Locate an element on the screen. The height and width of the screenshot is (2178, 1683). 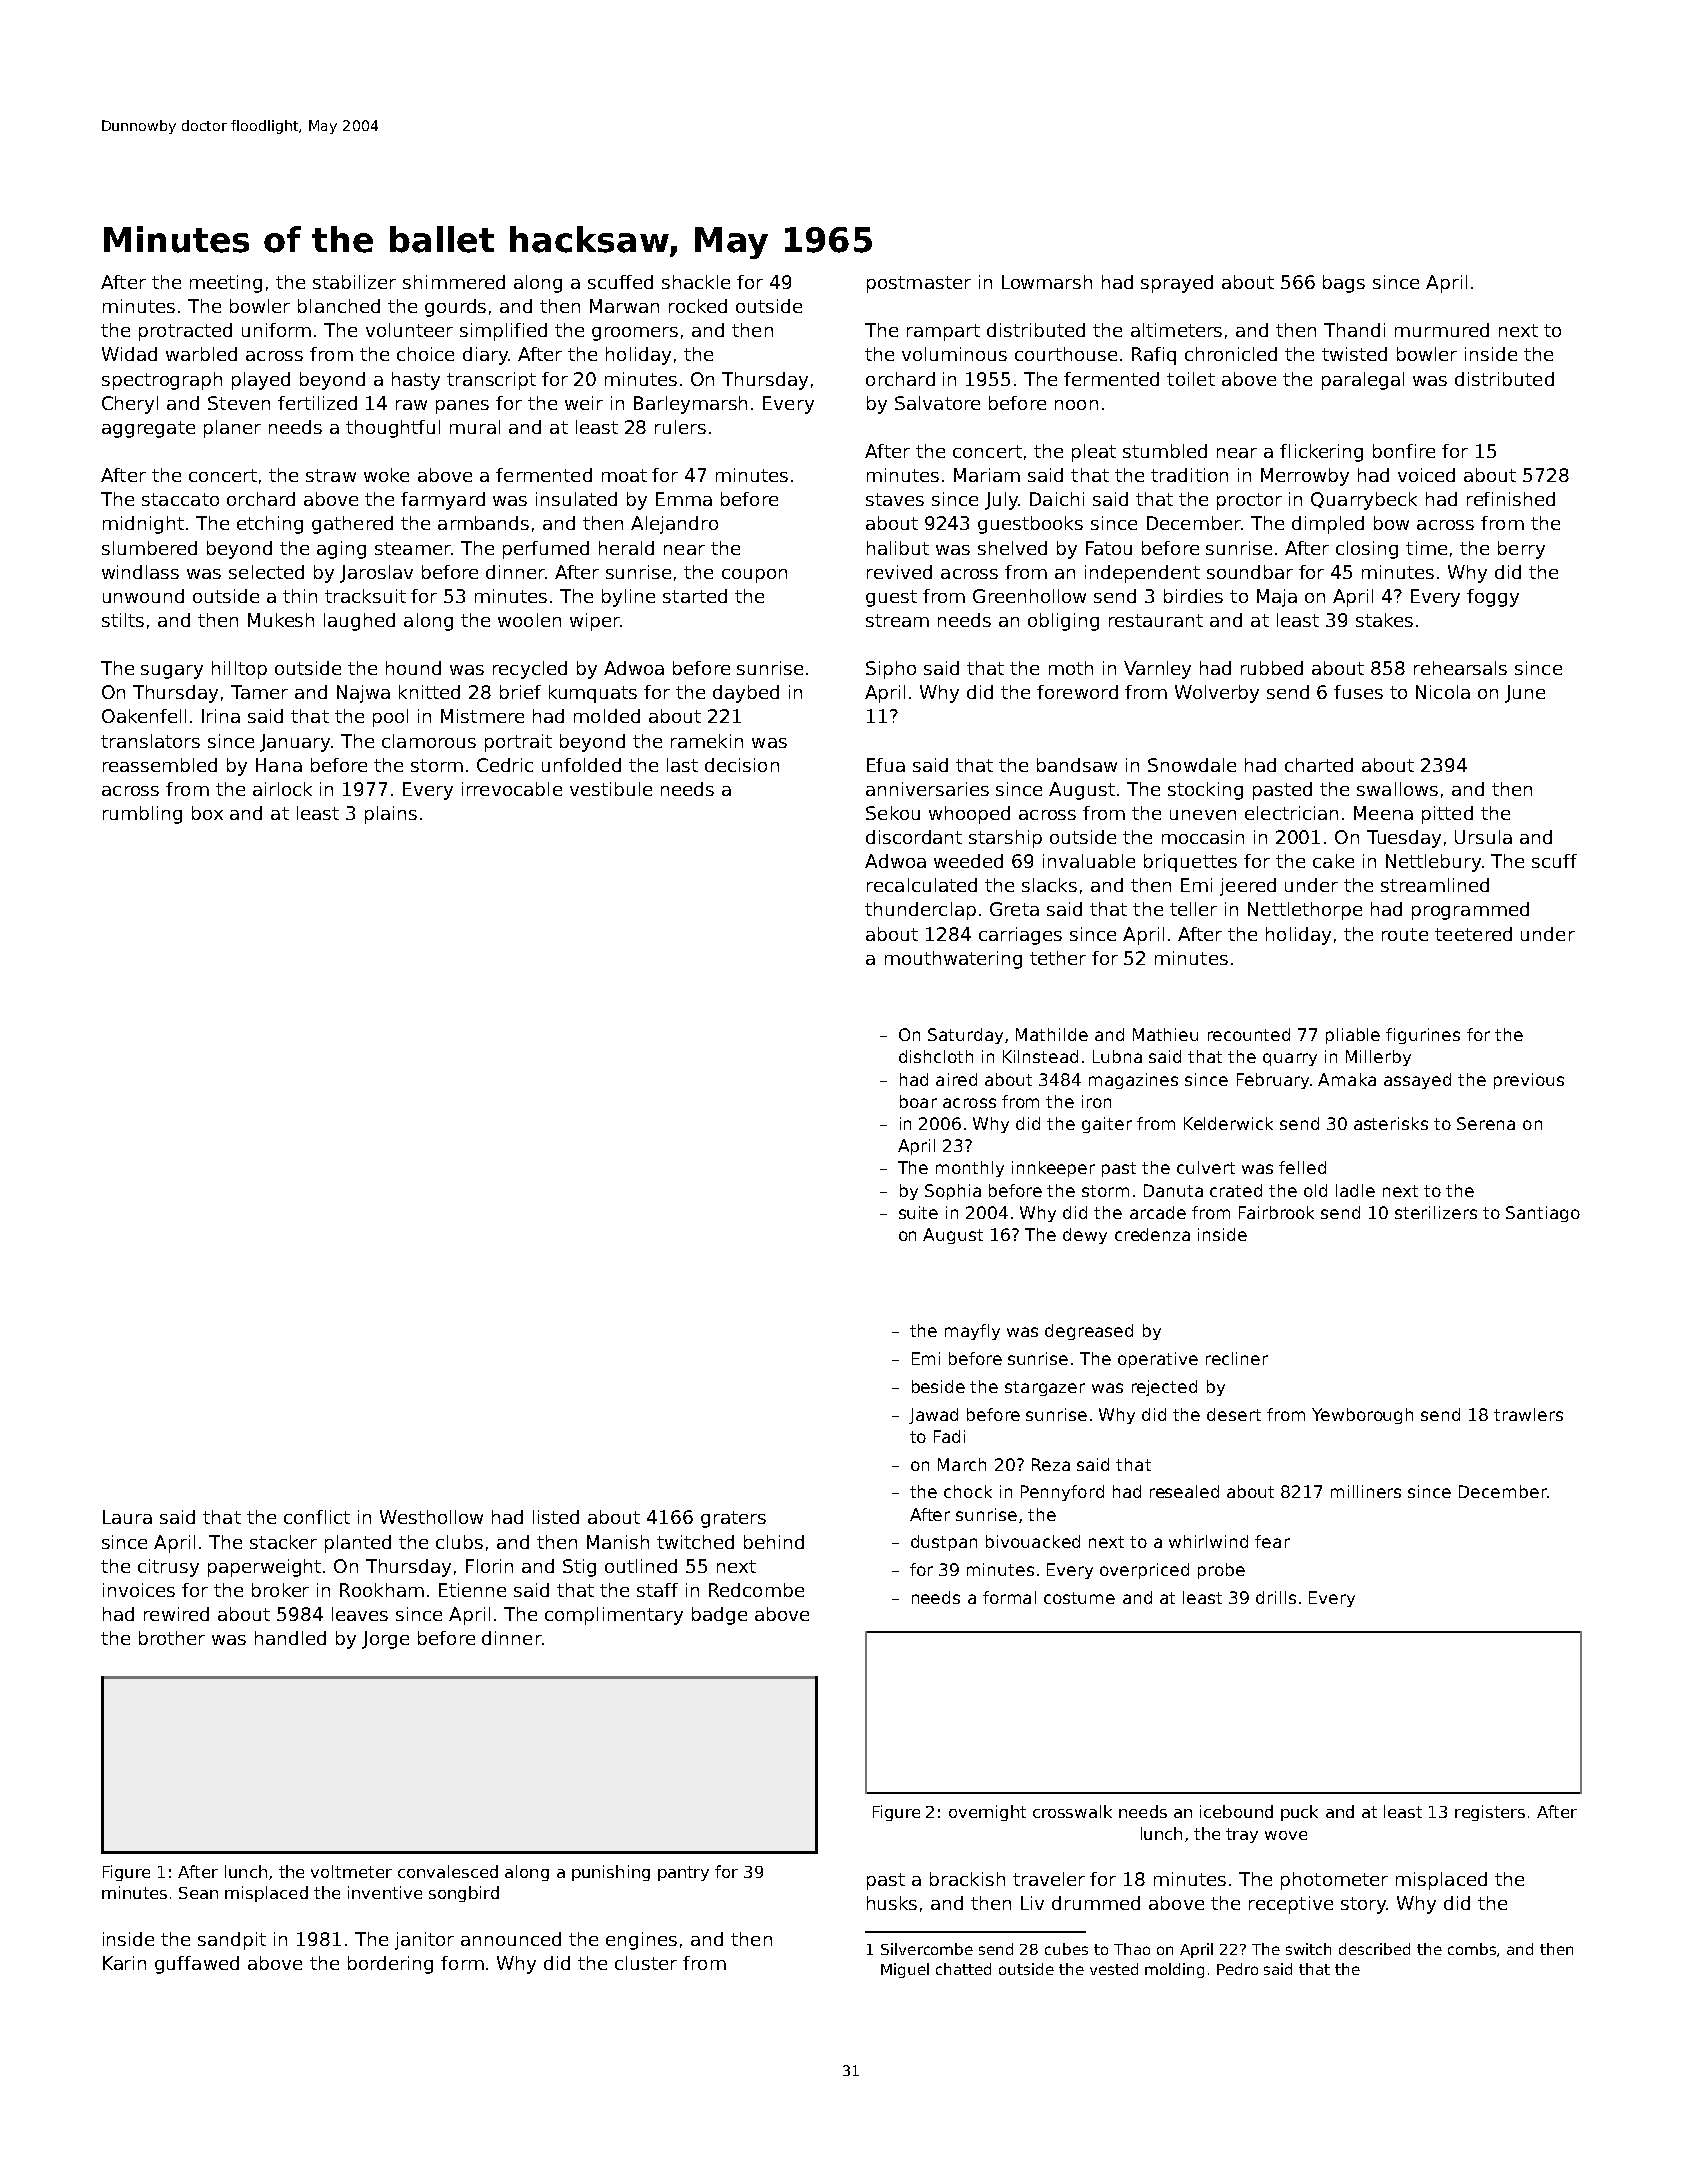
convalesced is located at coordinates (448, 1871).
